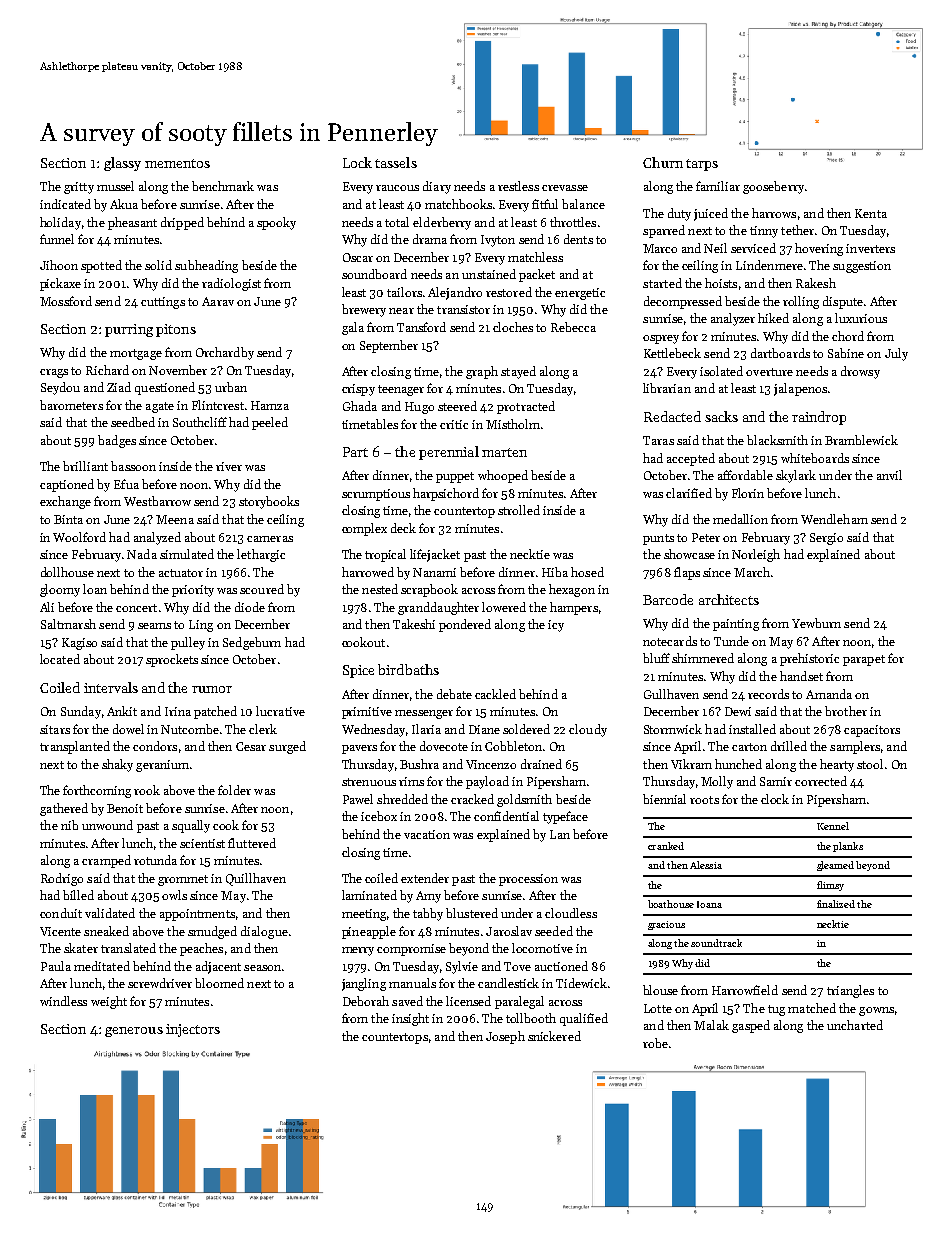 The width and height of the screenshot is (952, 1233). Describe the element at coordinates (187, 554) in the screenshot. I see `simulated` at that location.
